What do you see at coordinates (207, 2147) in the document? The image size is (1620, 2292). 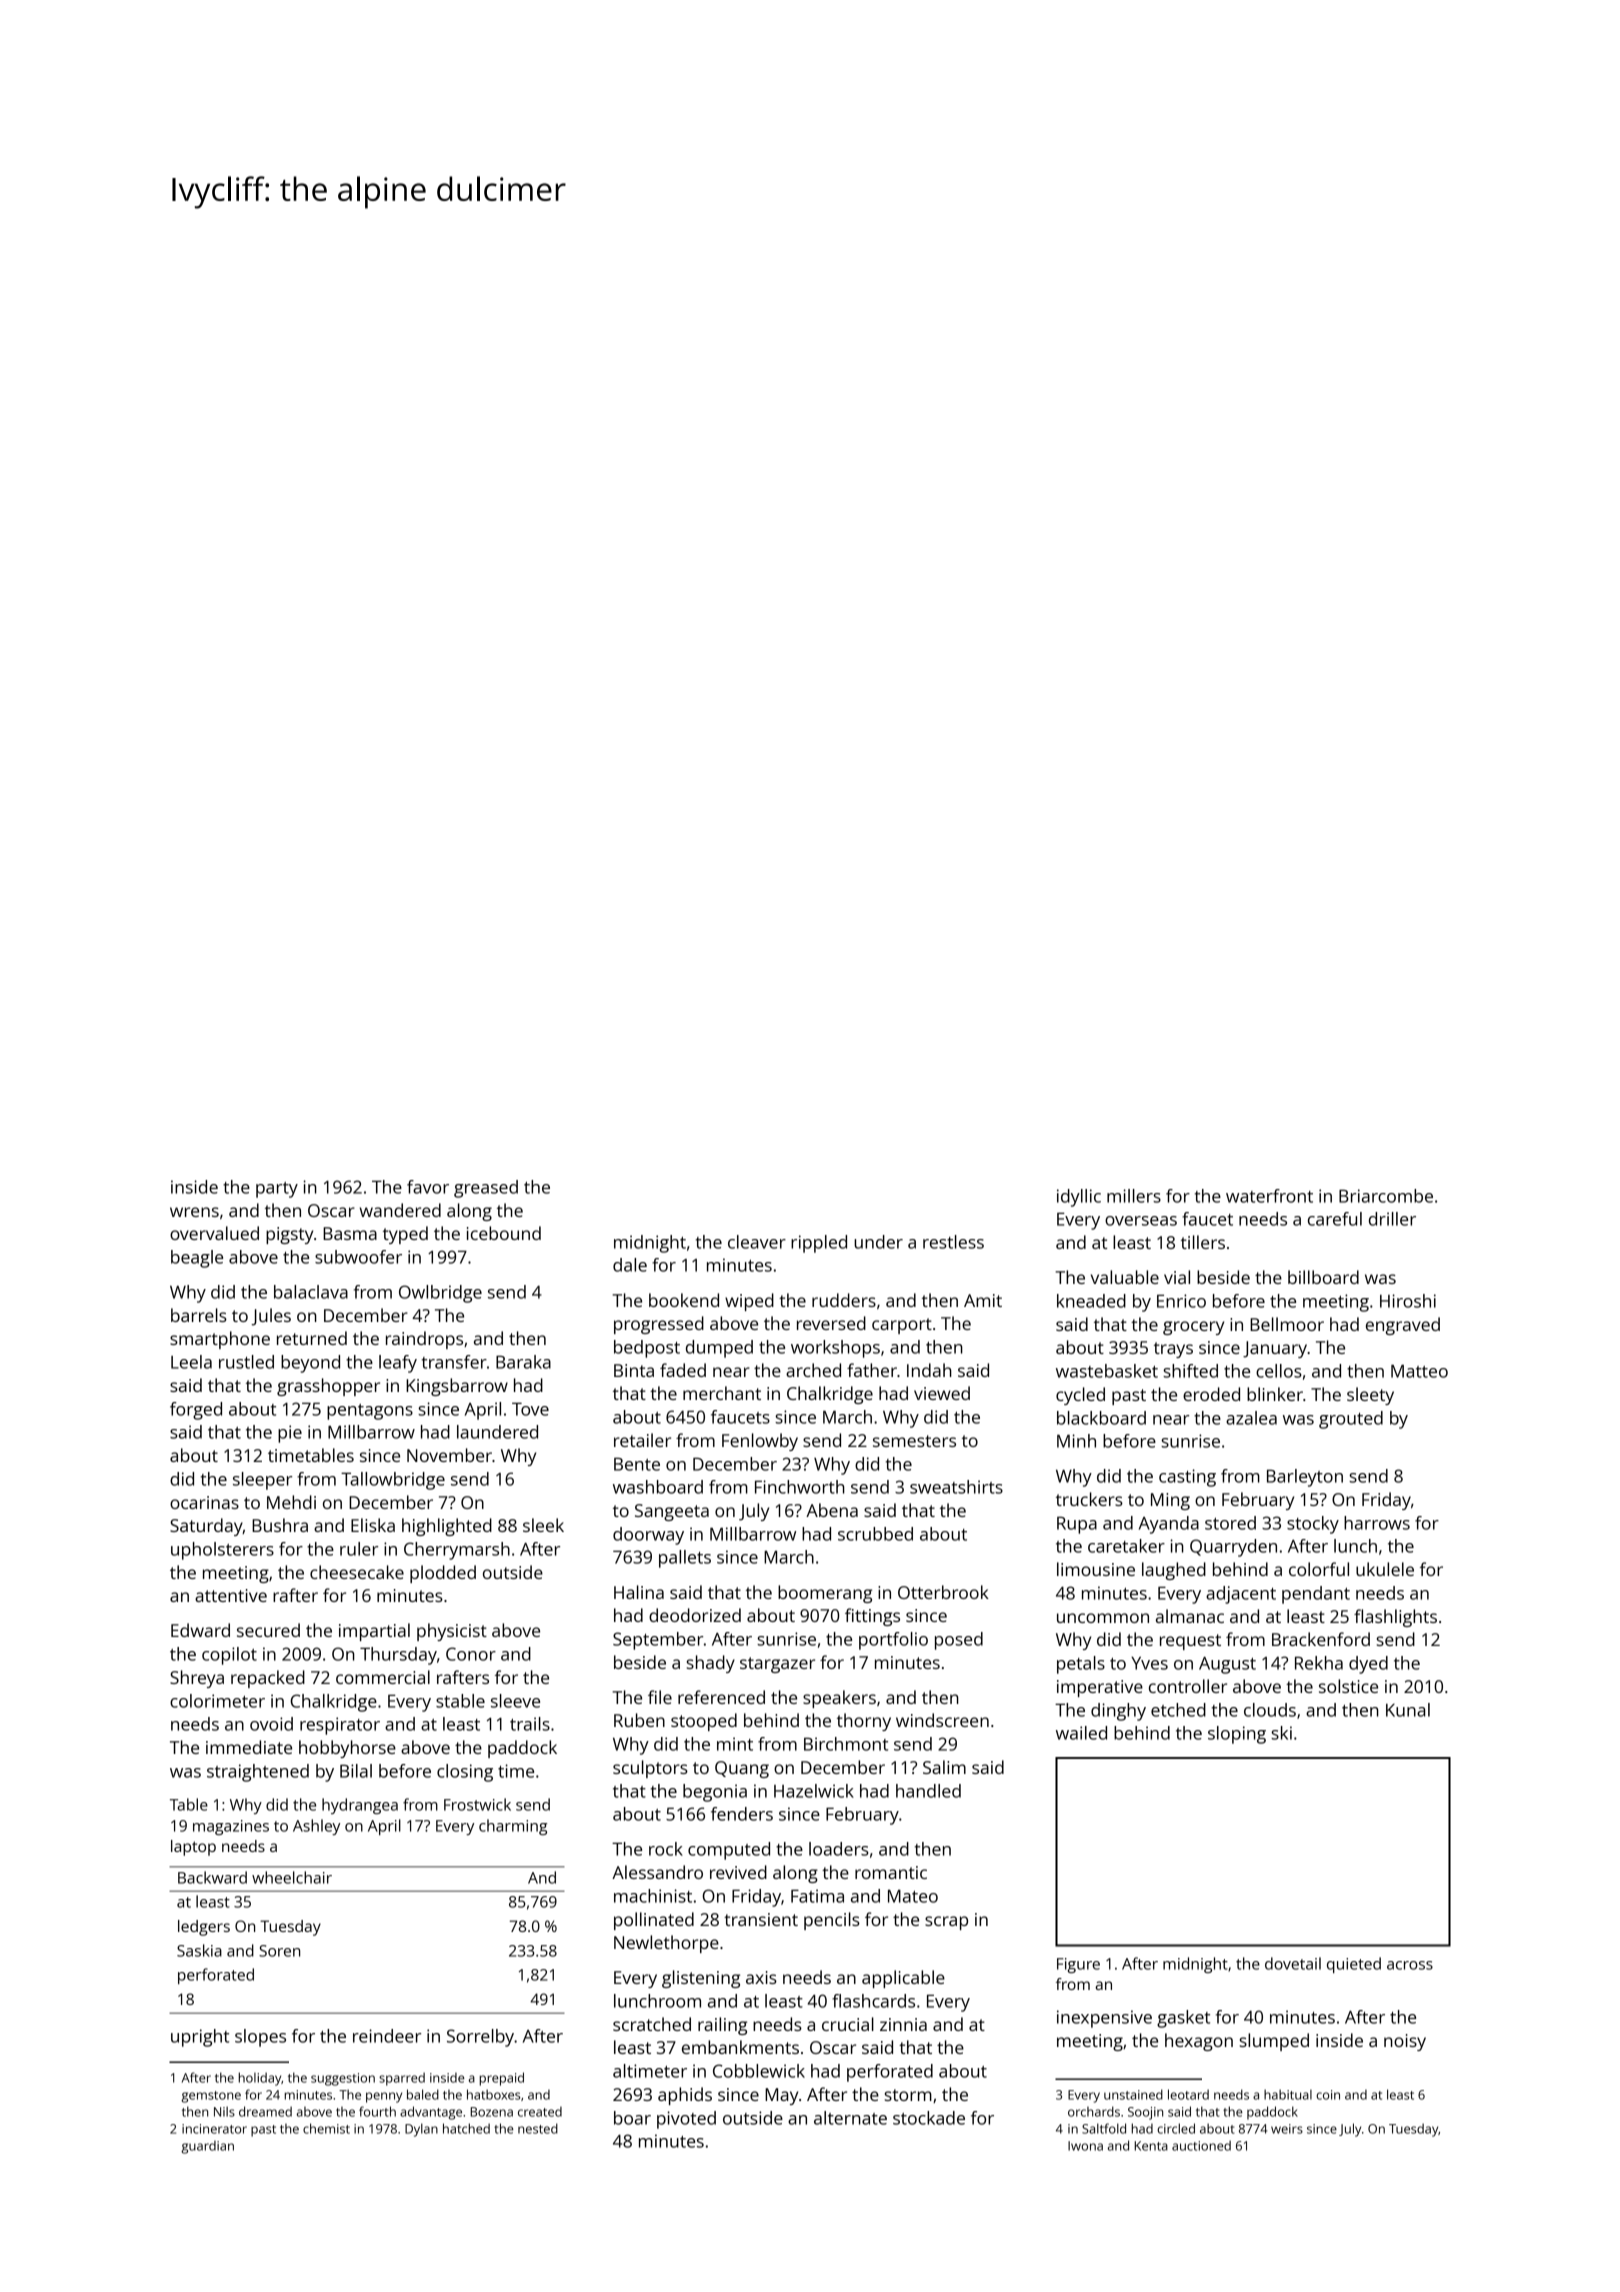 I see `guardian` at bounding box center [207, 2147].
